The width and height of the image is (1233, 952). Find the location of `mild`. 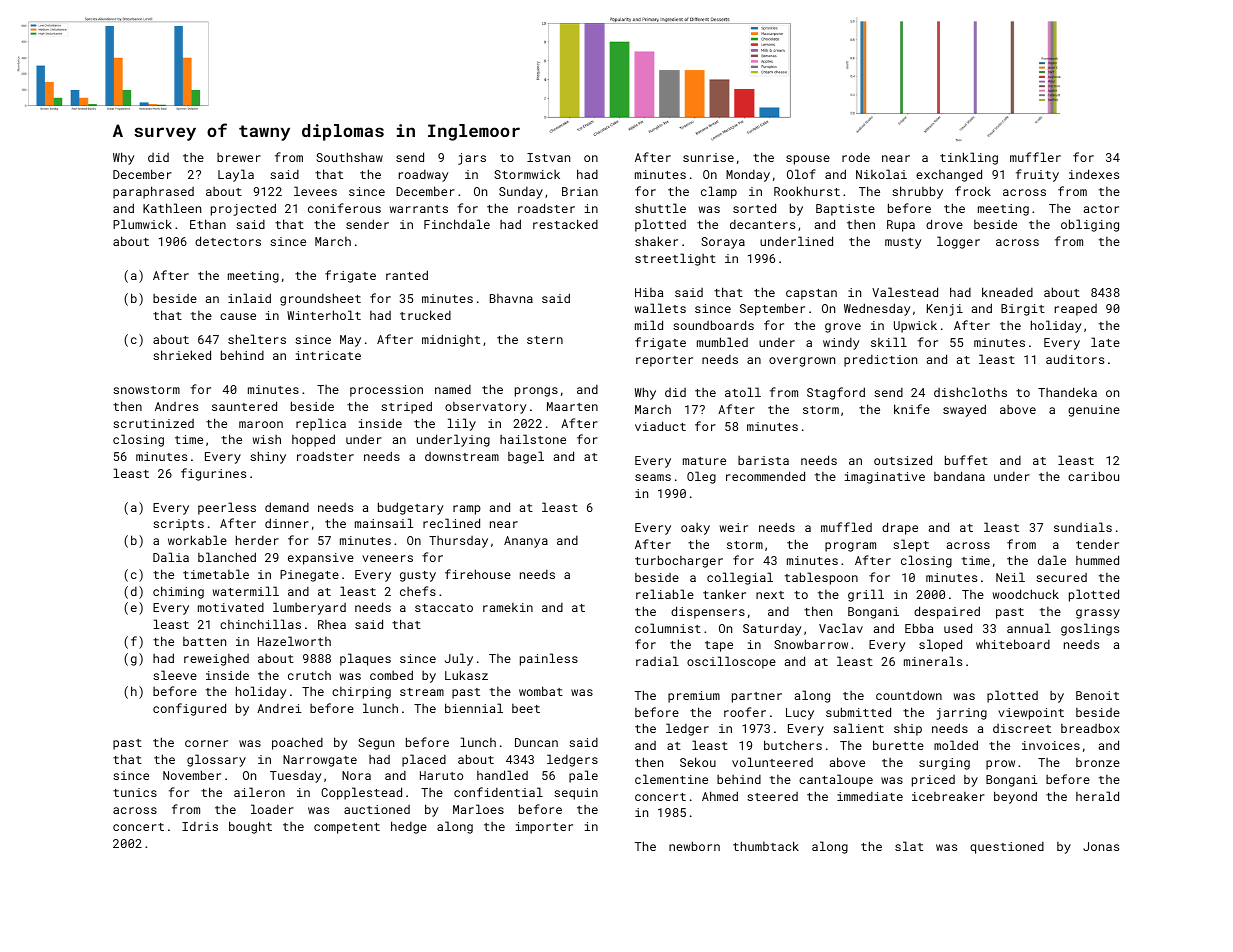

mild is located at coordinates (649, 325).
